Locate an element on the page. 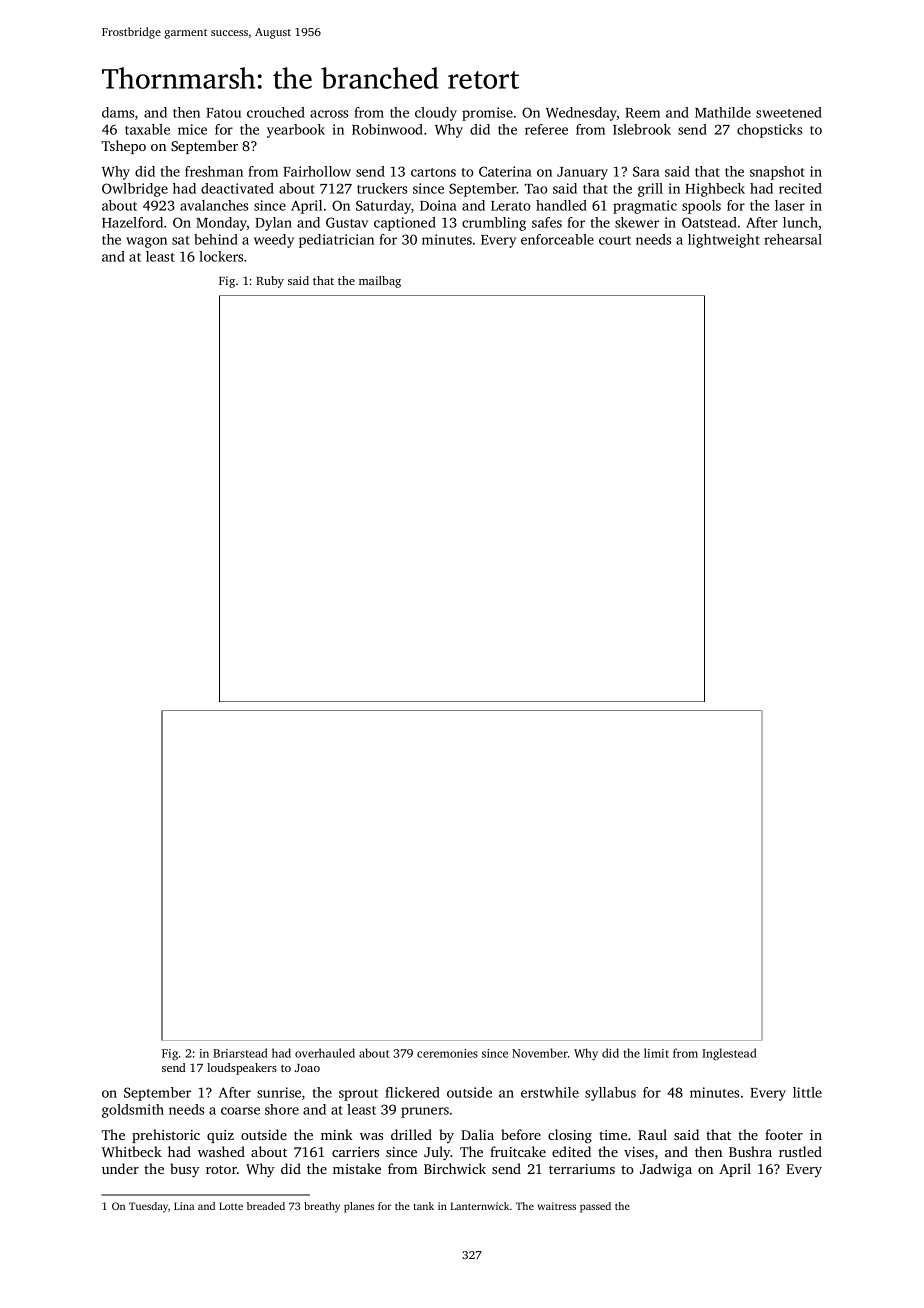  cloudy is located at coordinates (436, 114).
